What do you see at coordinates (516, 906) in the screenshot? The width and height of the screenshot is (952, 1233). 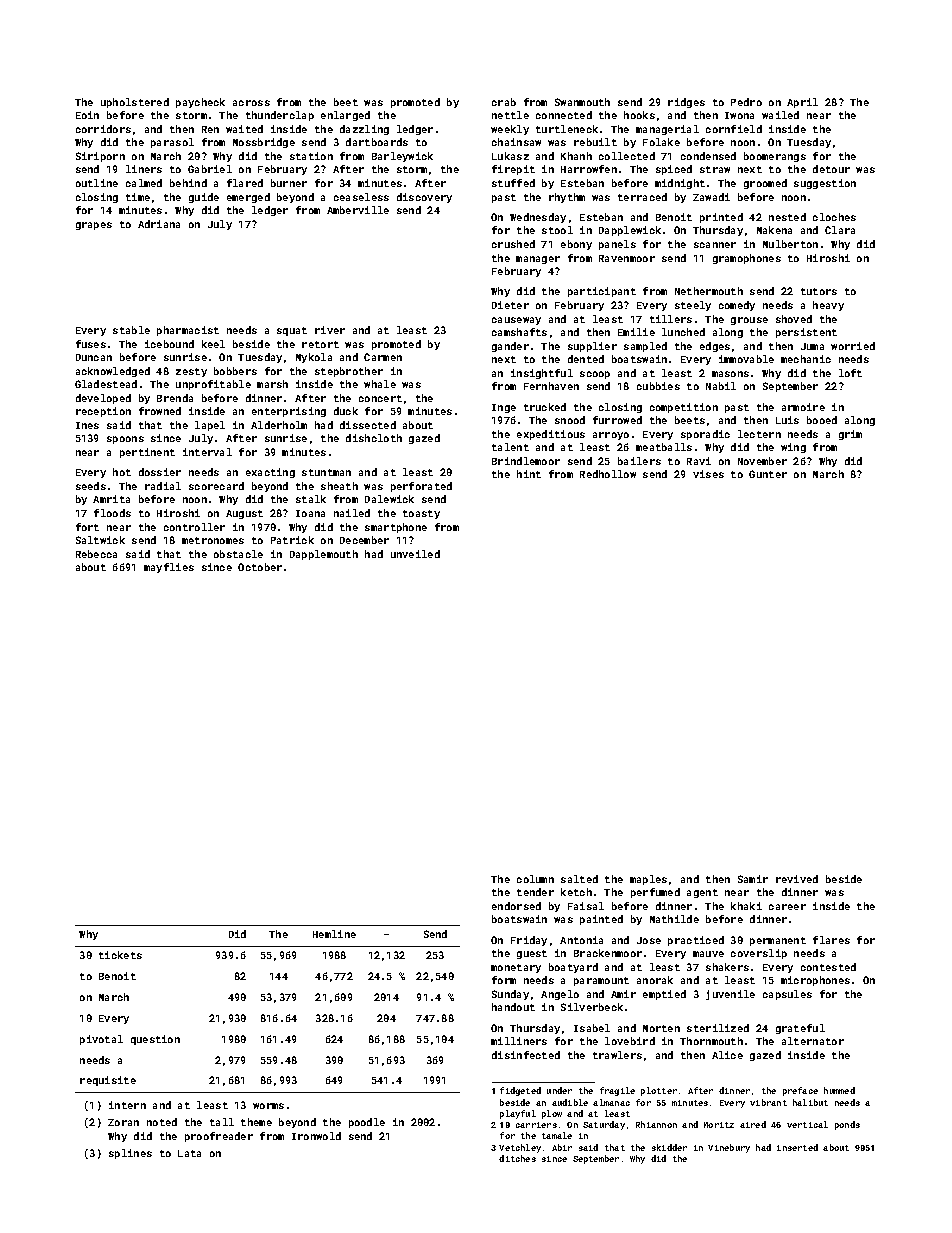 I see `endorsed` at bounding box center [516, 906].
